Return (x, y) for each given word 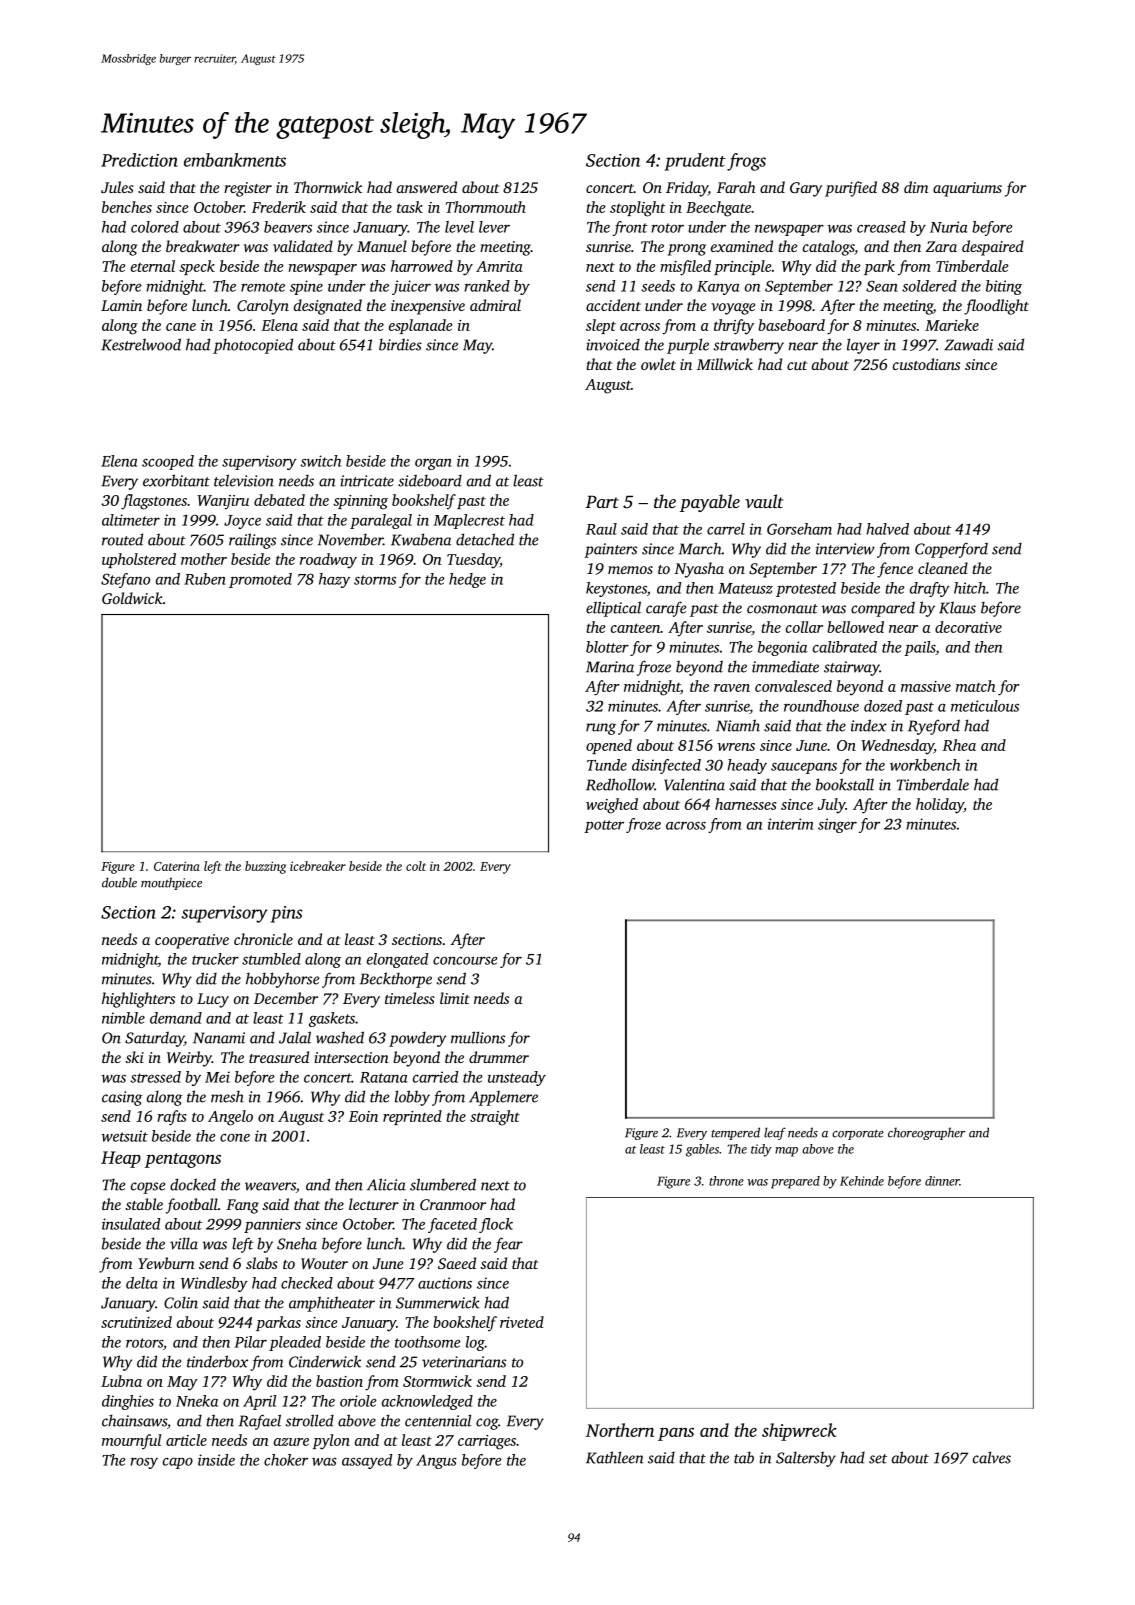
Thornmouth (486, 207)
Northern (620, 1430)
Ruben (205, 579)
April (259, 1402)
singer (837, 825)
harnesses (745, 804)
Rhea (959, 745)
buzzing (265, 867)
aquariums (967, 189)
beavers (288, 227)
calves (992, 1457)
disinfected (666, 766)
